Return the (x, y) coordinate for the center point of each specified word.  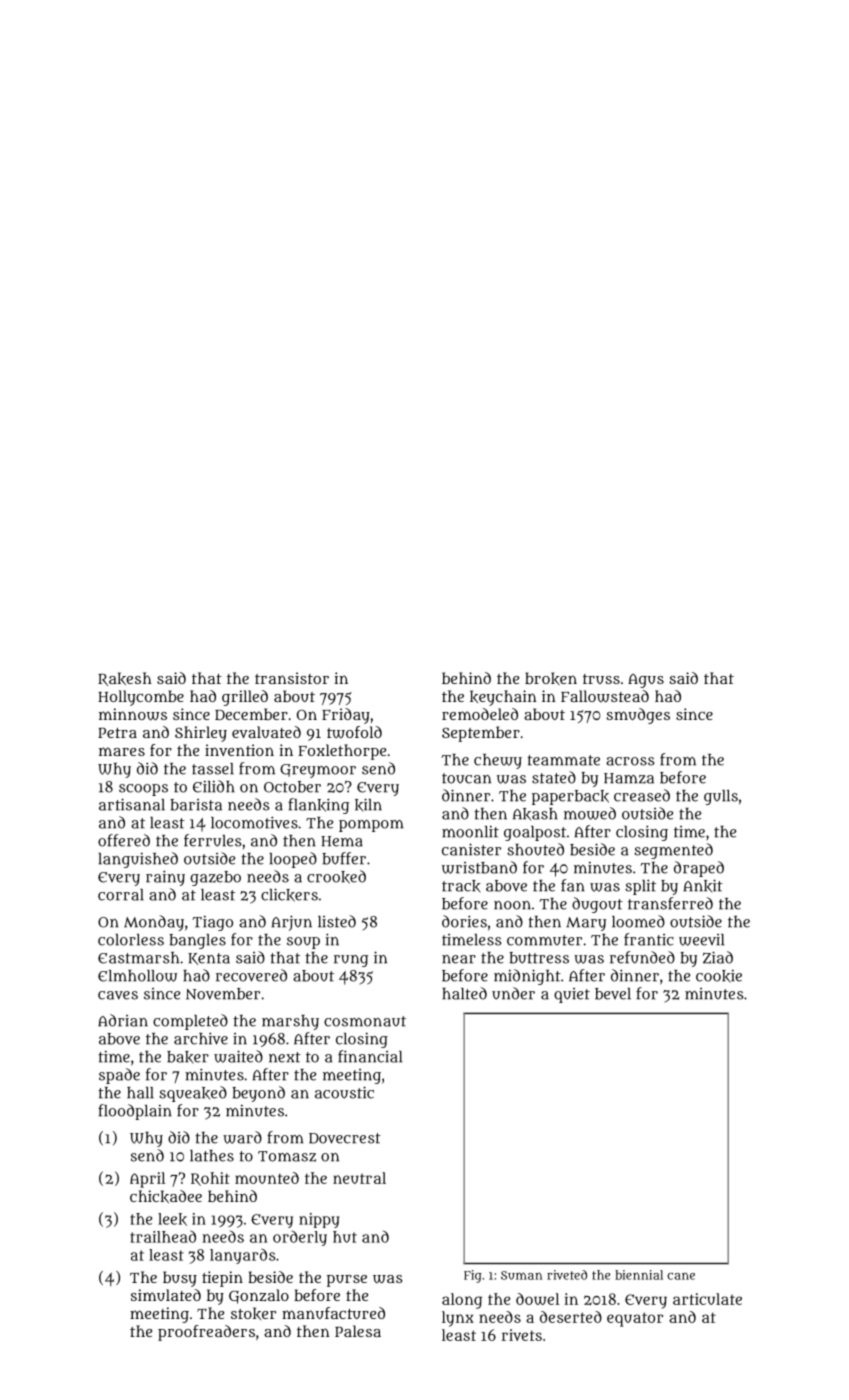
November (223, 994)
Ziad (718, 957)
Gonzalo (259, 1296)
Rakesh (125, 679)
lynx (458, 1319)
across (630, 761)
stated (554, 777)
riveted (567, 1275)
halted (464, 993)
